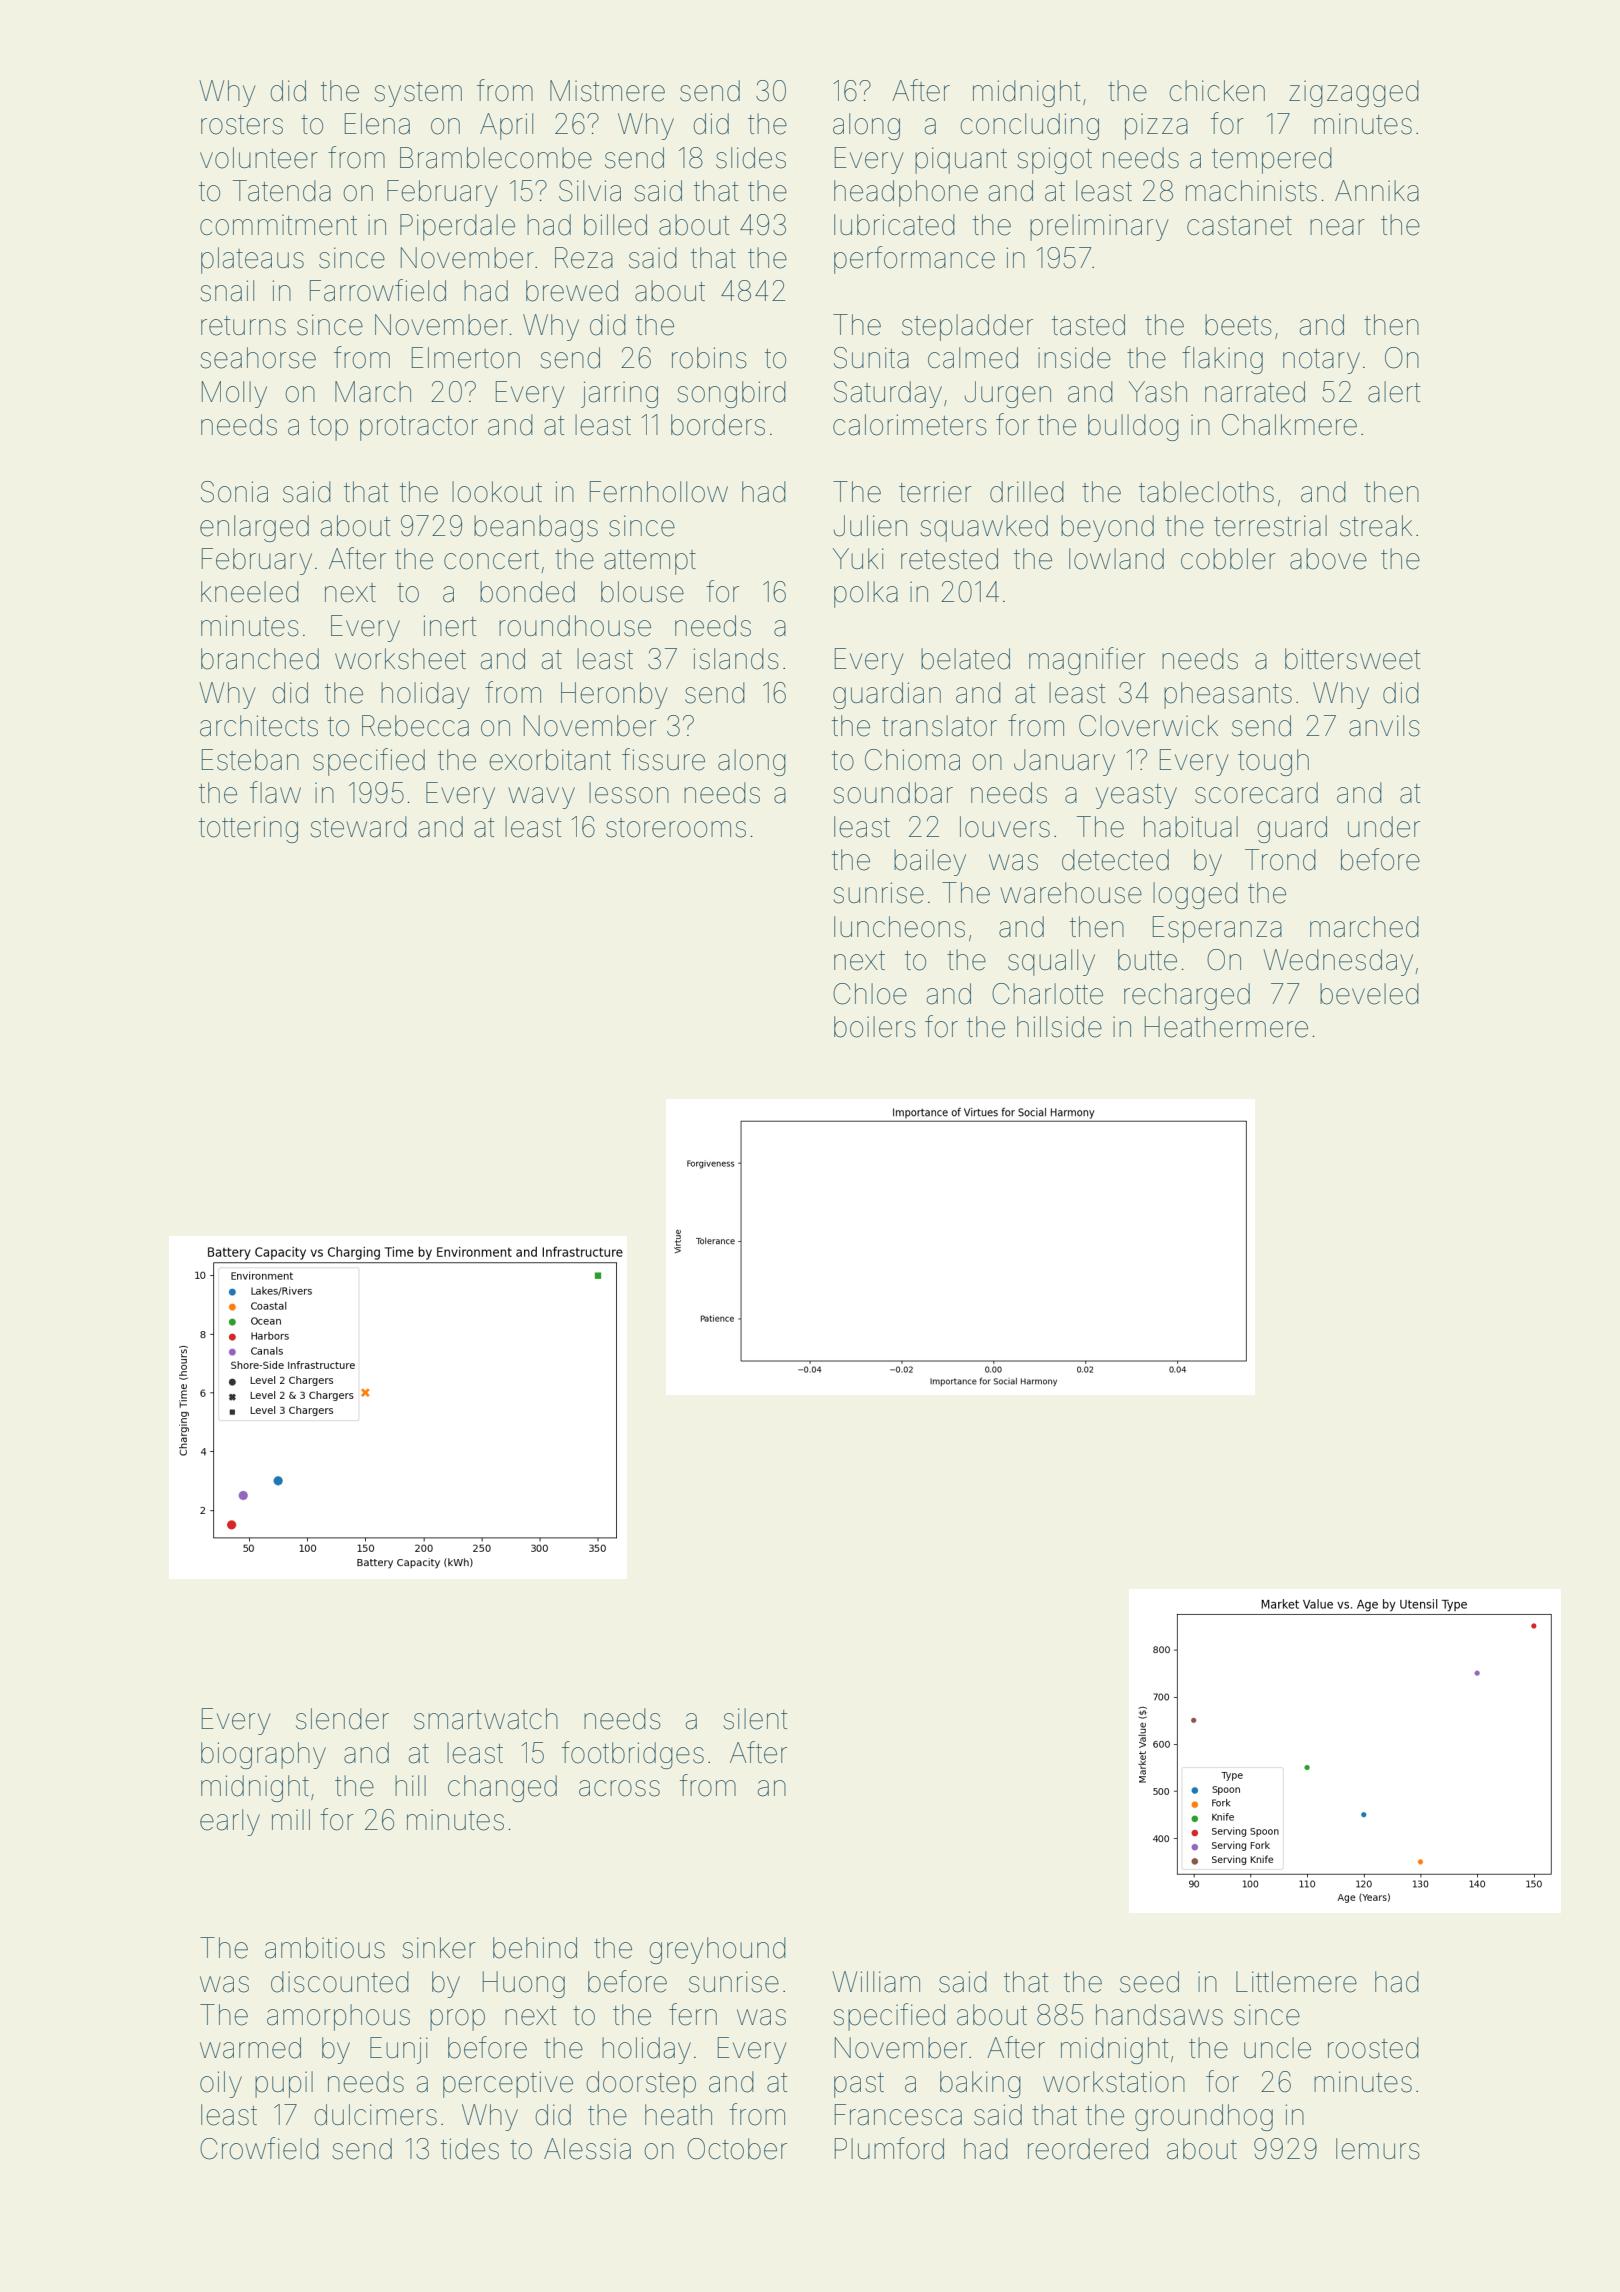  Describe the element at coordinates (1354, 93) in the screenshot. I see `zigzagged` at that location.
